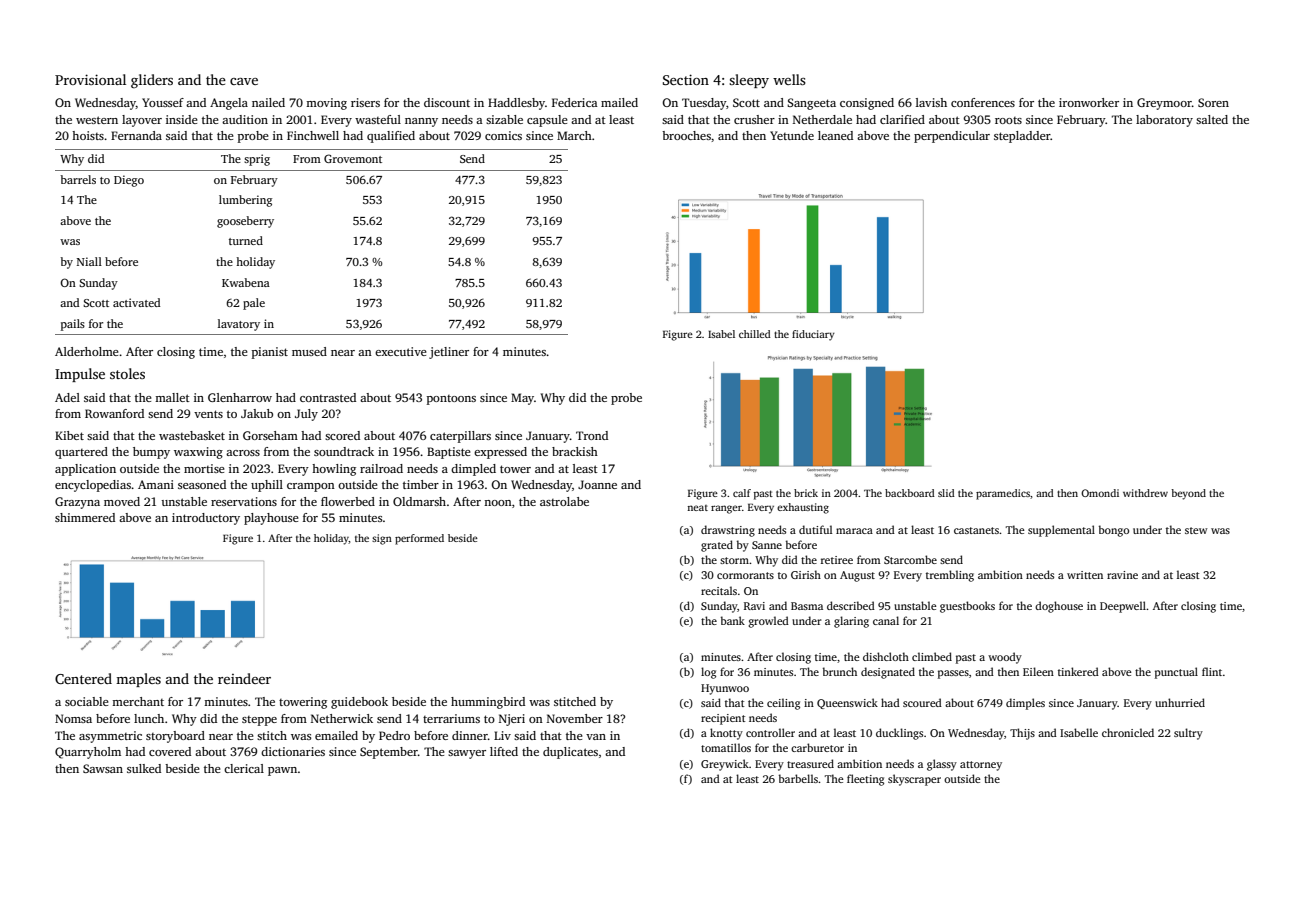 This screenshot has width=1308, height=924. I want to click on jetliner, so click(449, 353).
